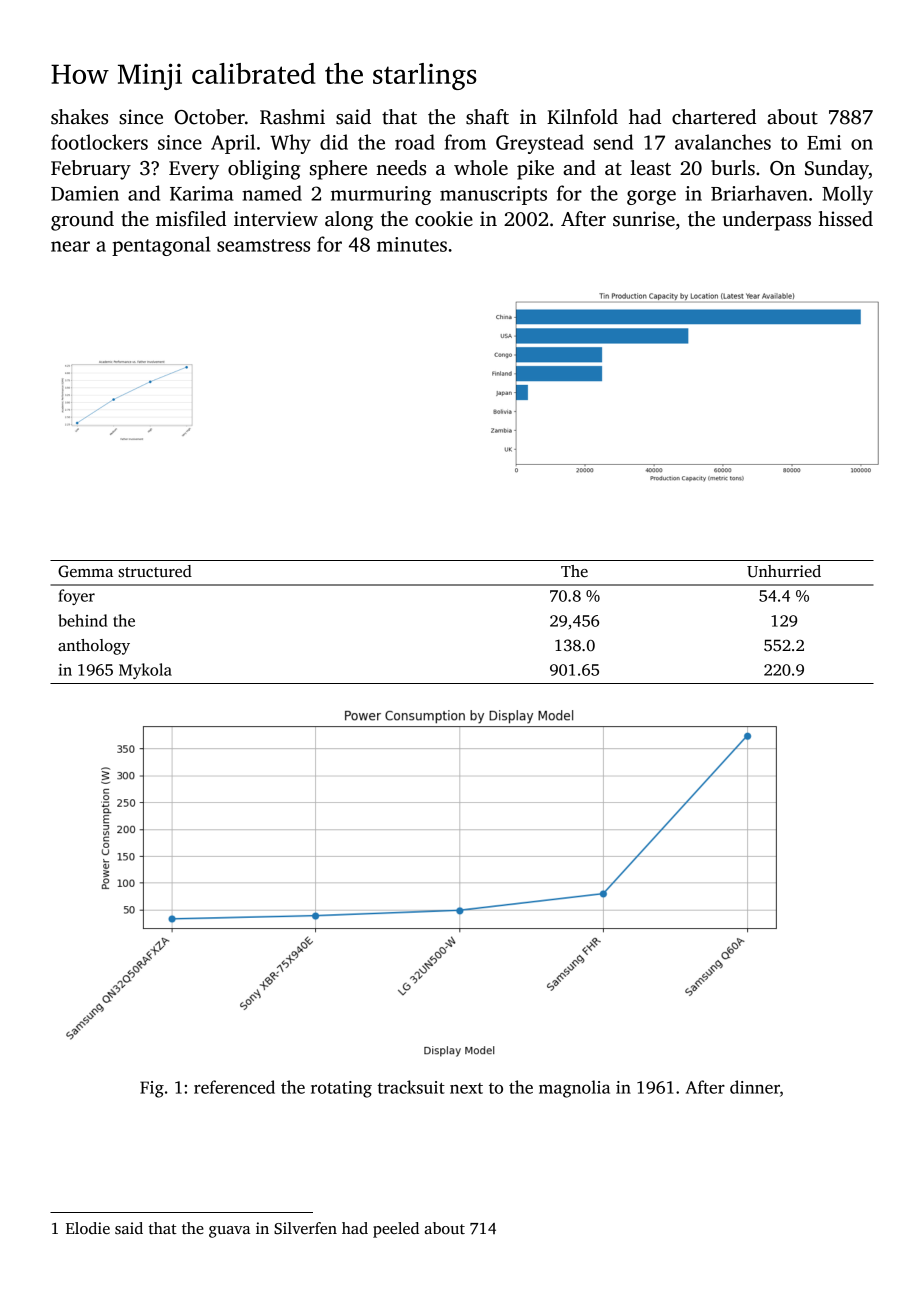  I want to click on Mykola, so click(145, 671).
